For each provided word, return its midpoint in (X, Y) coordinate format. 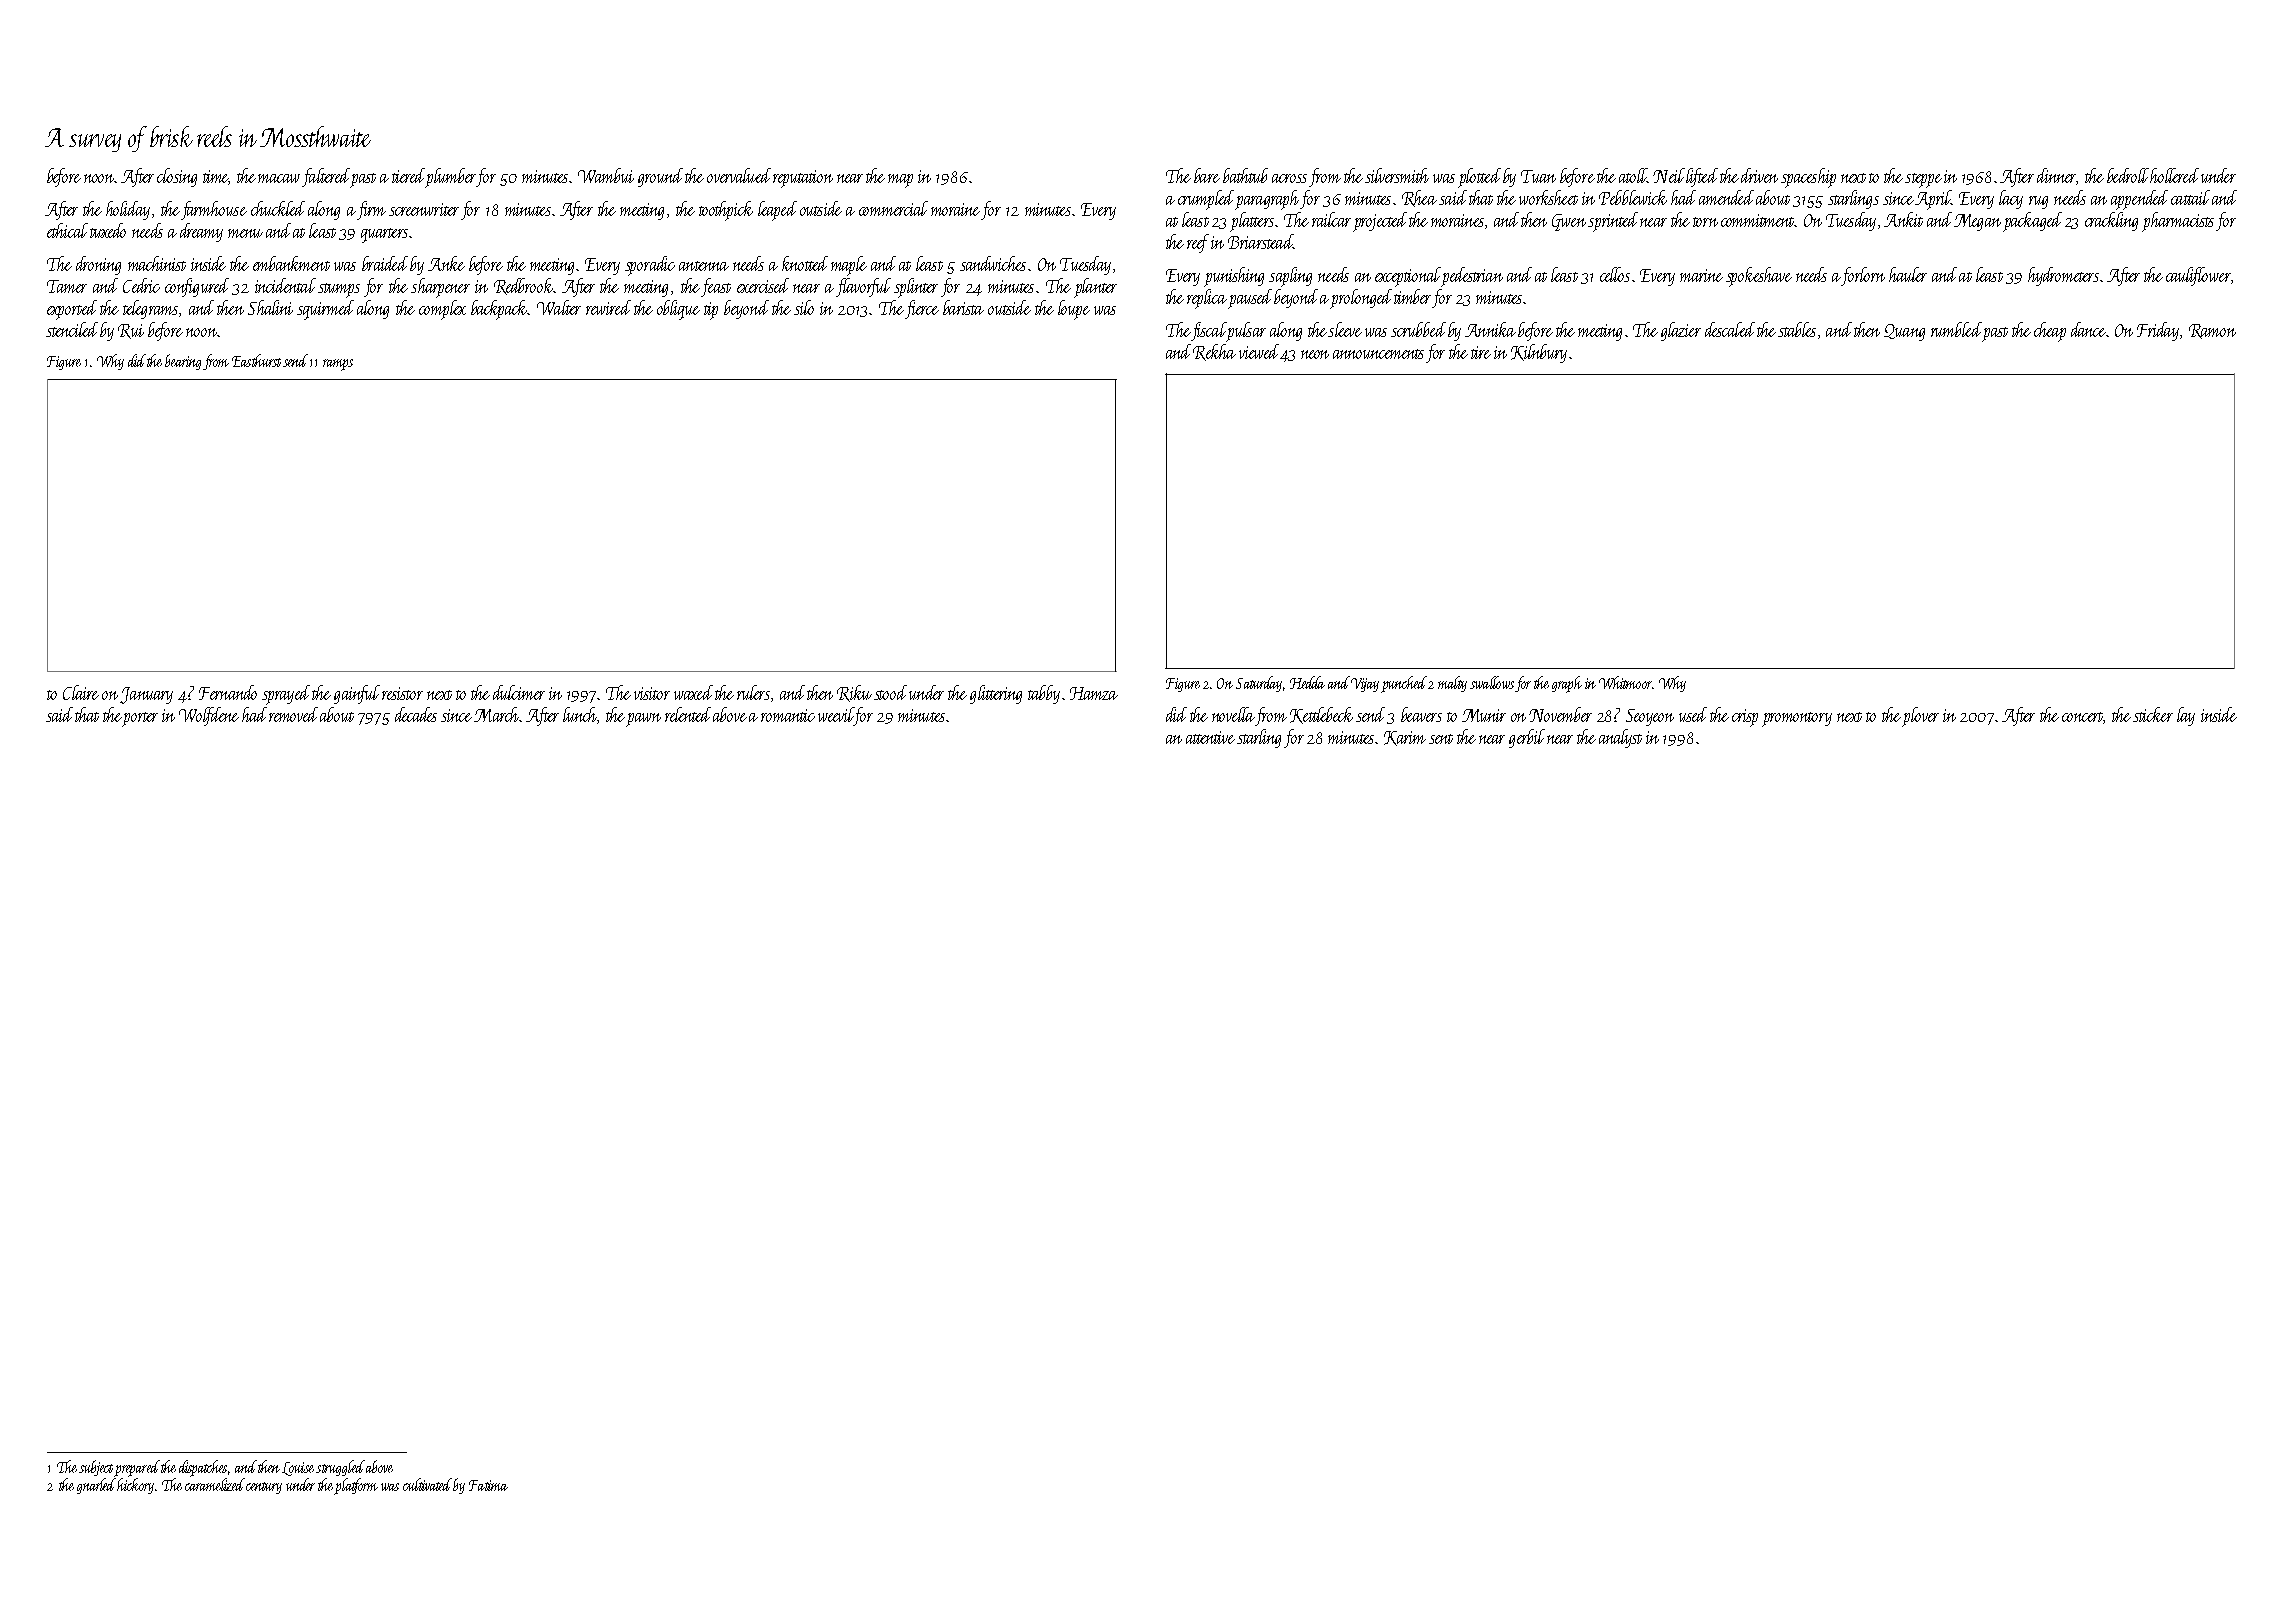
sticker (2153, 714)
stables (1797, 329)
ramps (338, 365)
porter (140, 719)
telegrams (150, 309)
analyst (1620, 738)
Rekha (1214, 352)
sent (1441, 739)
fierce (922, 309)
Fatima (488, 1485)
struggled (340, 1468)
